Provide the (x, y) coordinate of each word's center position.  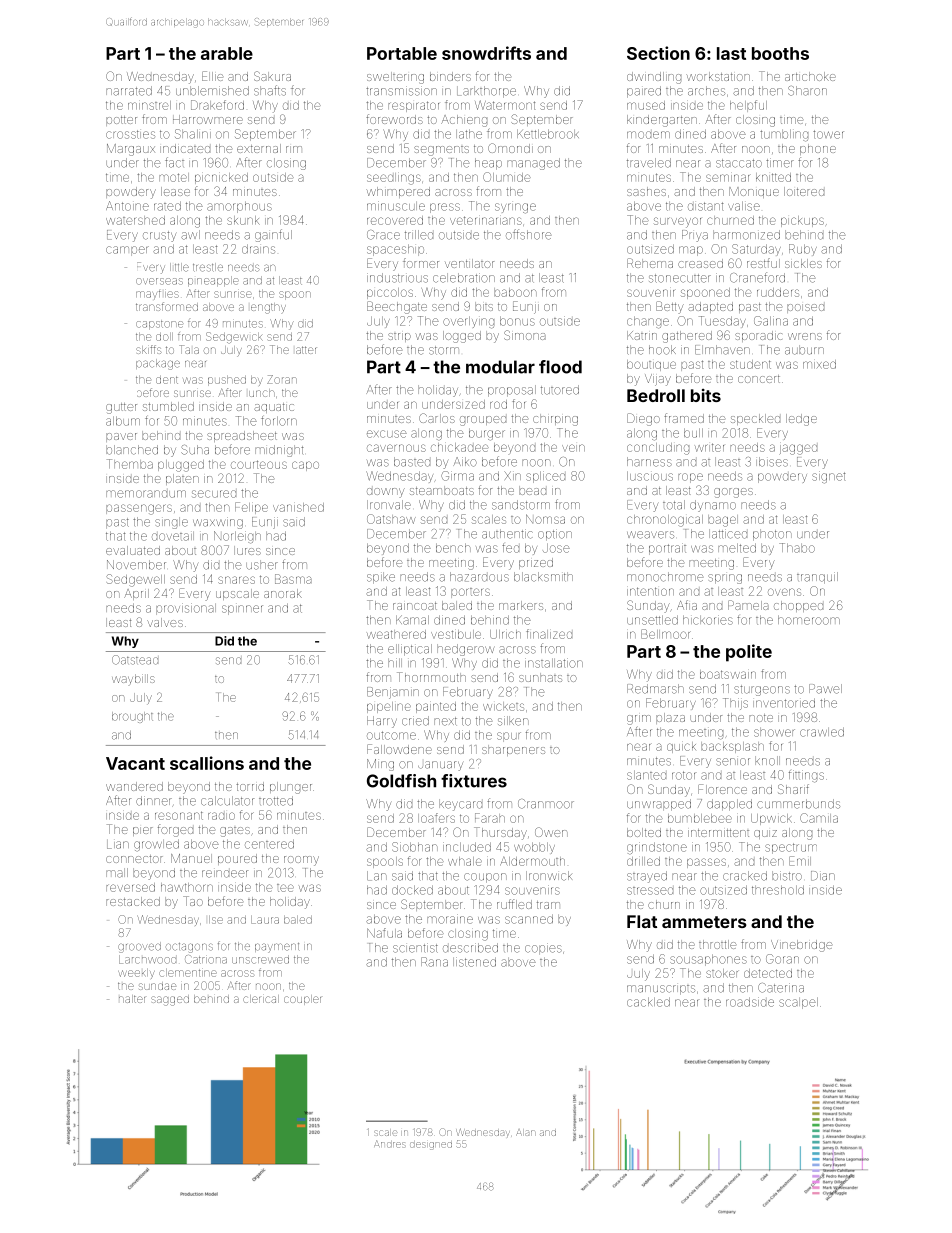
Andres (389, 1144)
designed (431, 1146)
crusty (159, 236)
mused (646, 105)
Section (658, 53)
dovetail (173, 536)
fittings (806, 776)
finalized (549, 634)
